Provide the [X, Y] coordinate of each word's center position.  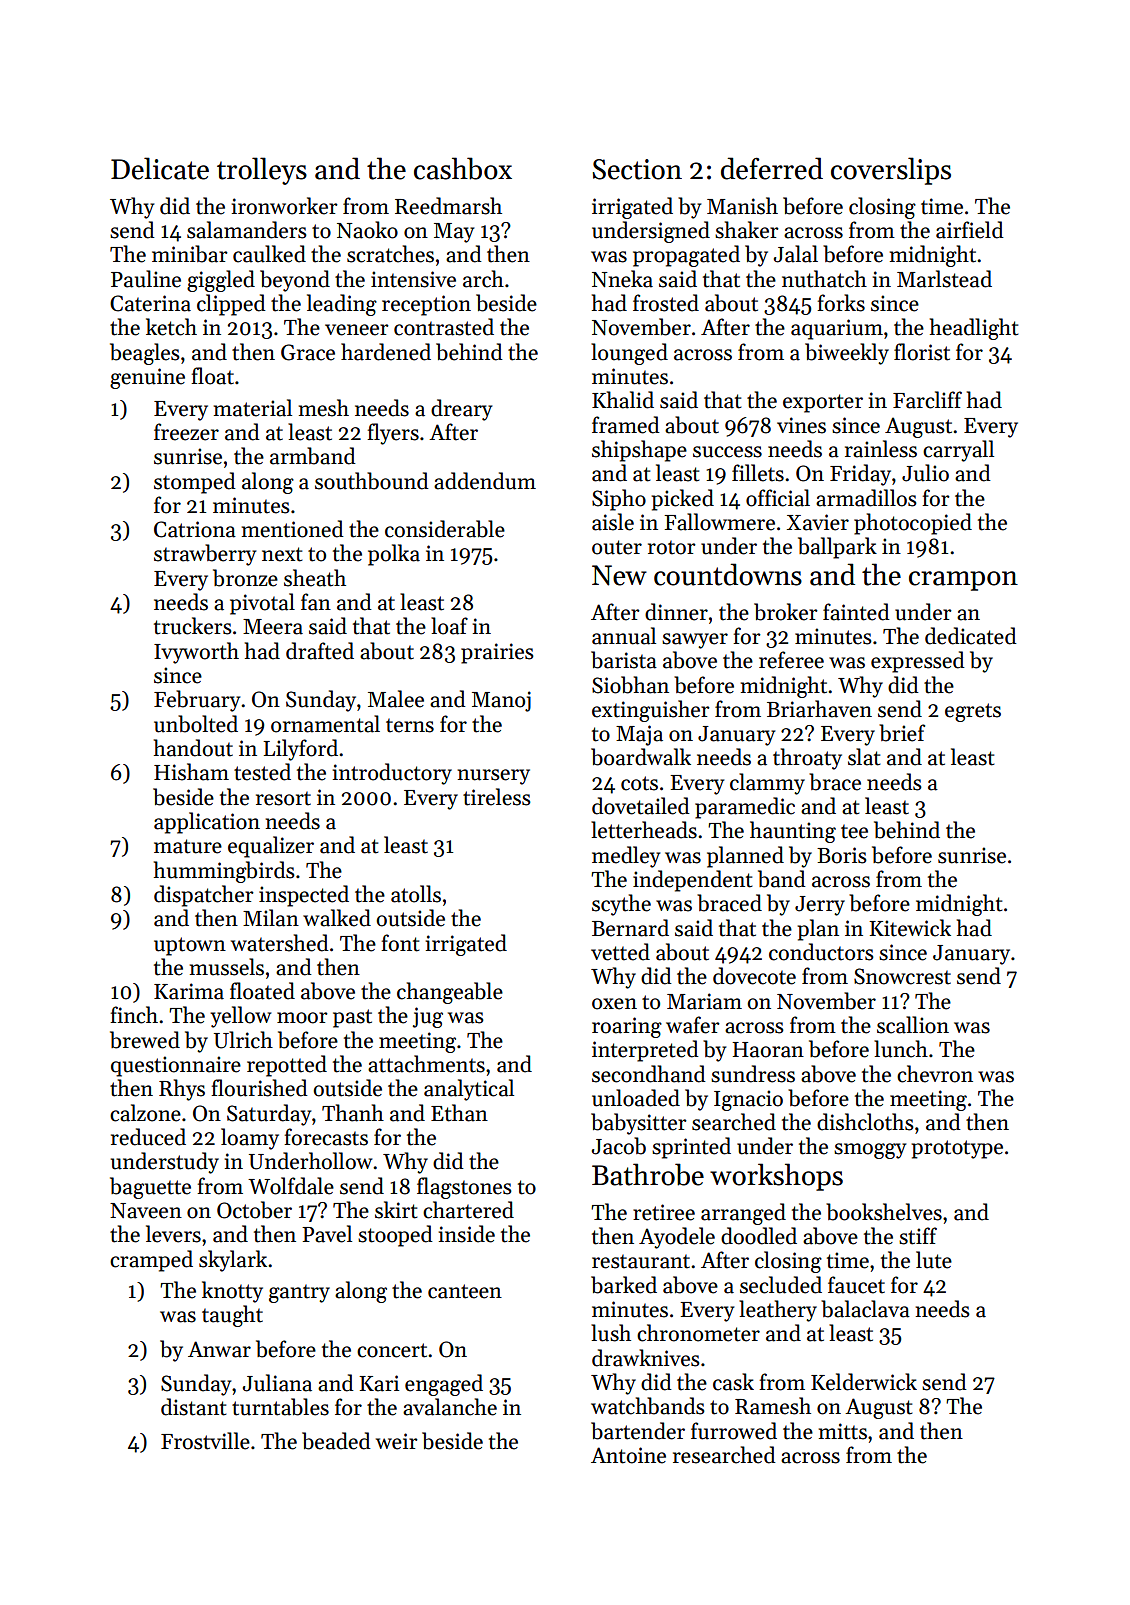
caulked [269, 254]
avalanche [450, 1407]
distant [194, 1407]
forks [841, 303]
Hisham [191, 772]
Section [637, 169]
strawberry [205, 555]
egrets [973, 712]
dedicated [971, 636]
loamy [250, 1139]
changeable [450, 993]
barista [624, 660]
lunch [901, 1049]
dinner [676, 612]
